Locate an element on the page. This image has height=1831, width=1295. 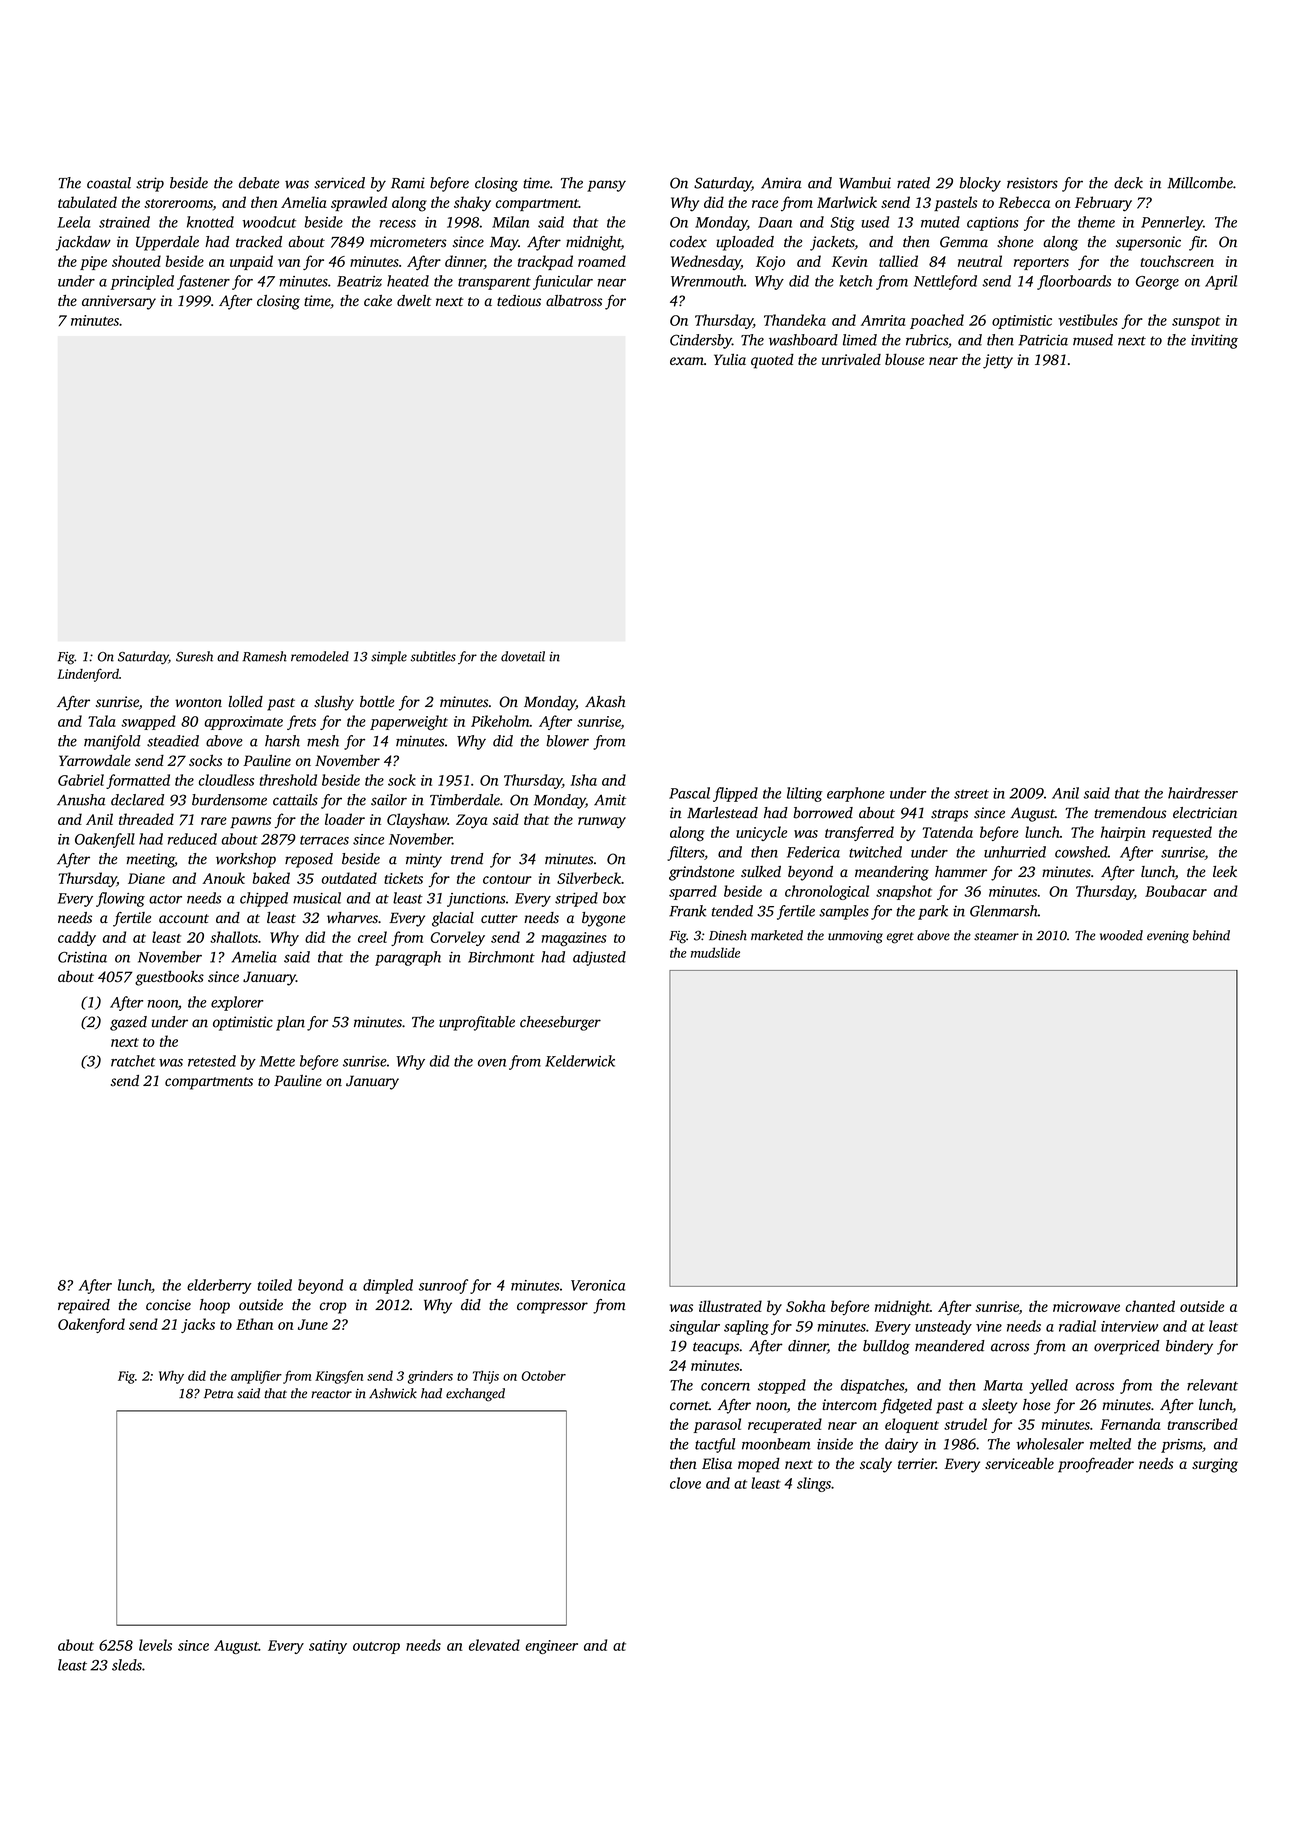
chanted is located at coordinates (1150, 1306).
